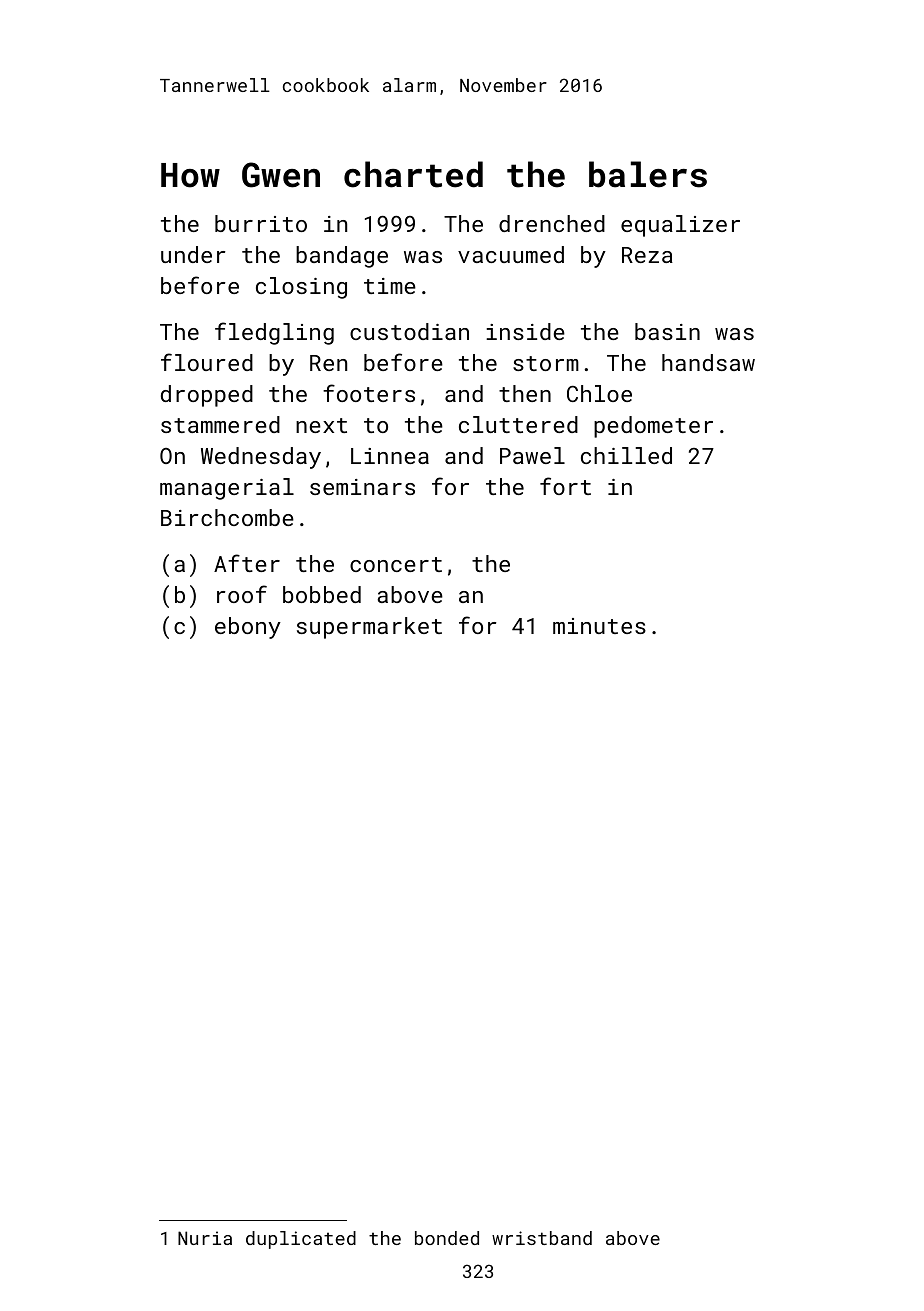 The height and width of the document is (1311, 924). Describe the element at coordinates (447, 1238) in the document. I see `bonded` at that location.
